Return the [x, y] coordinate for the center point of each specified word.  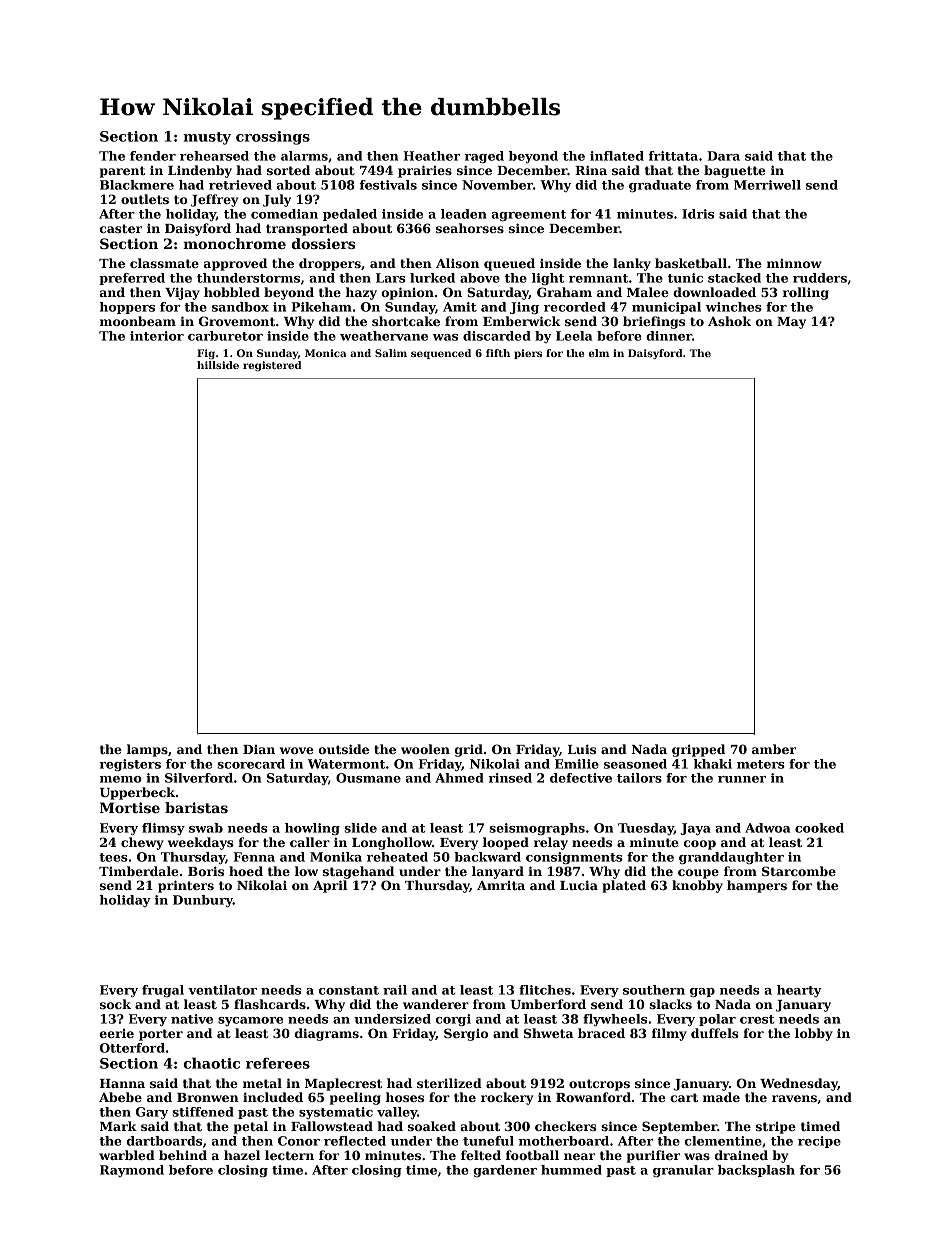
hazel [242, 1155]
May [791, 323]
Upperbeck [137, 793]
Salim [391, 353]
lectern [289, 1155]
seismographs [537, 829]
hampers [757, 886]
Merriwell [767, 185]
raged [484, 157]
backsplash [756, 1171]
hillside [218, 365]
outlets [145, 199]
